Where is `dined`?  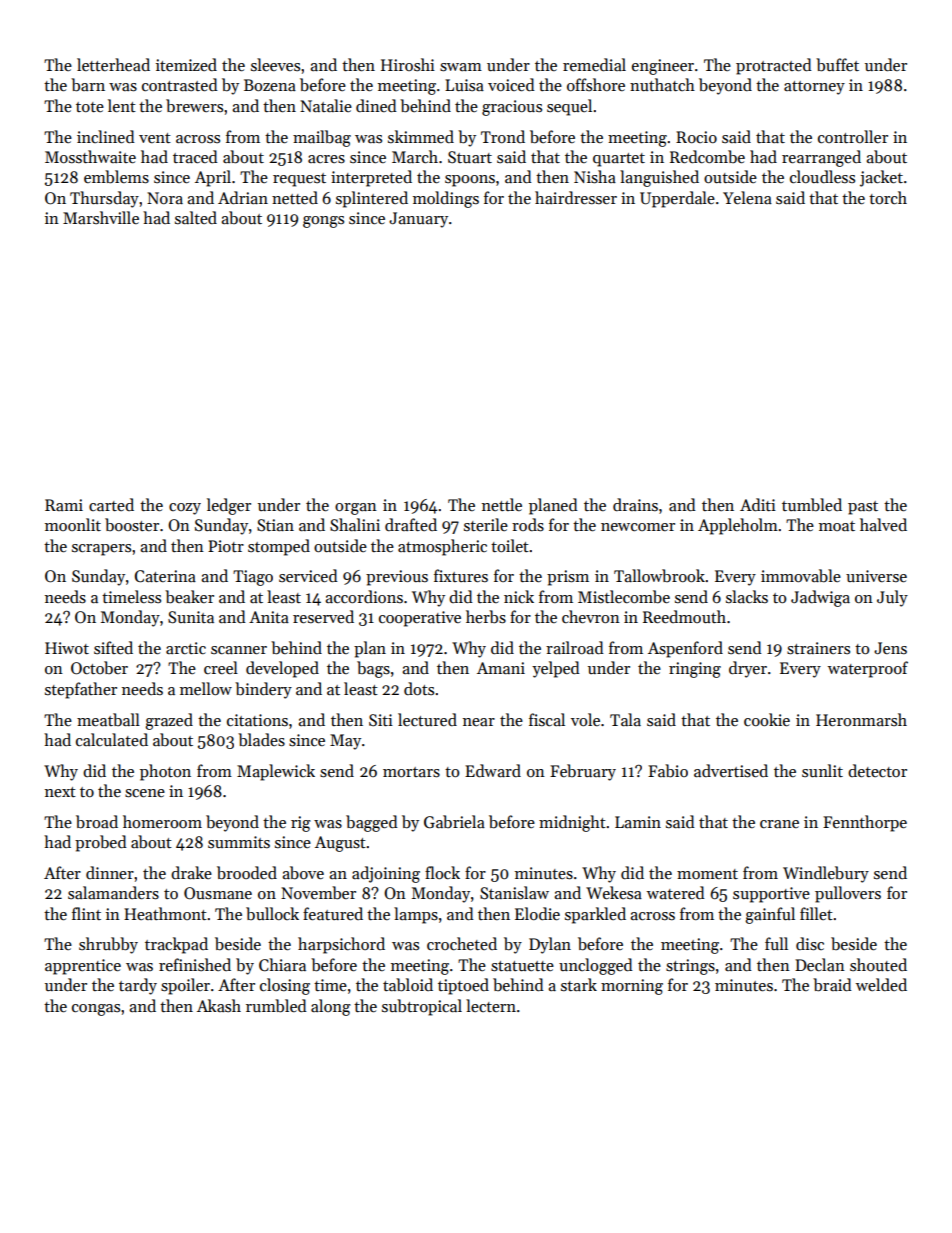
dined is located at coordinates (376, 105).
